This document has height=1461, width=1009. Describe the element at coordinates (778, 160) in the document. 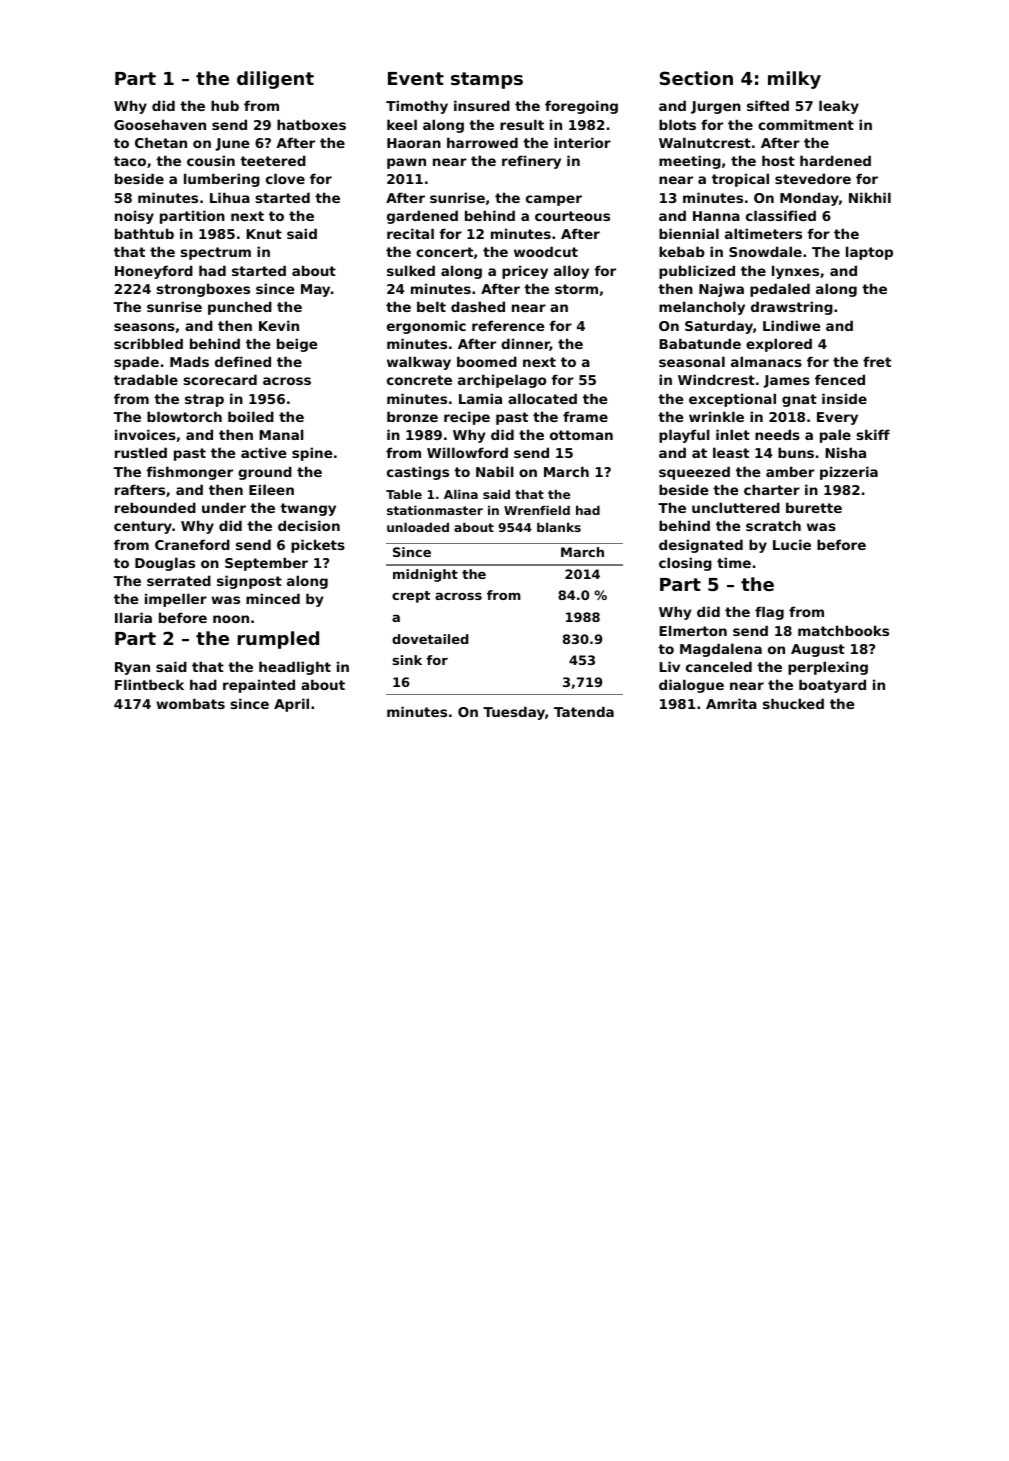

I see `host` at that location.
